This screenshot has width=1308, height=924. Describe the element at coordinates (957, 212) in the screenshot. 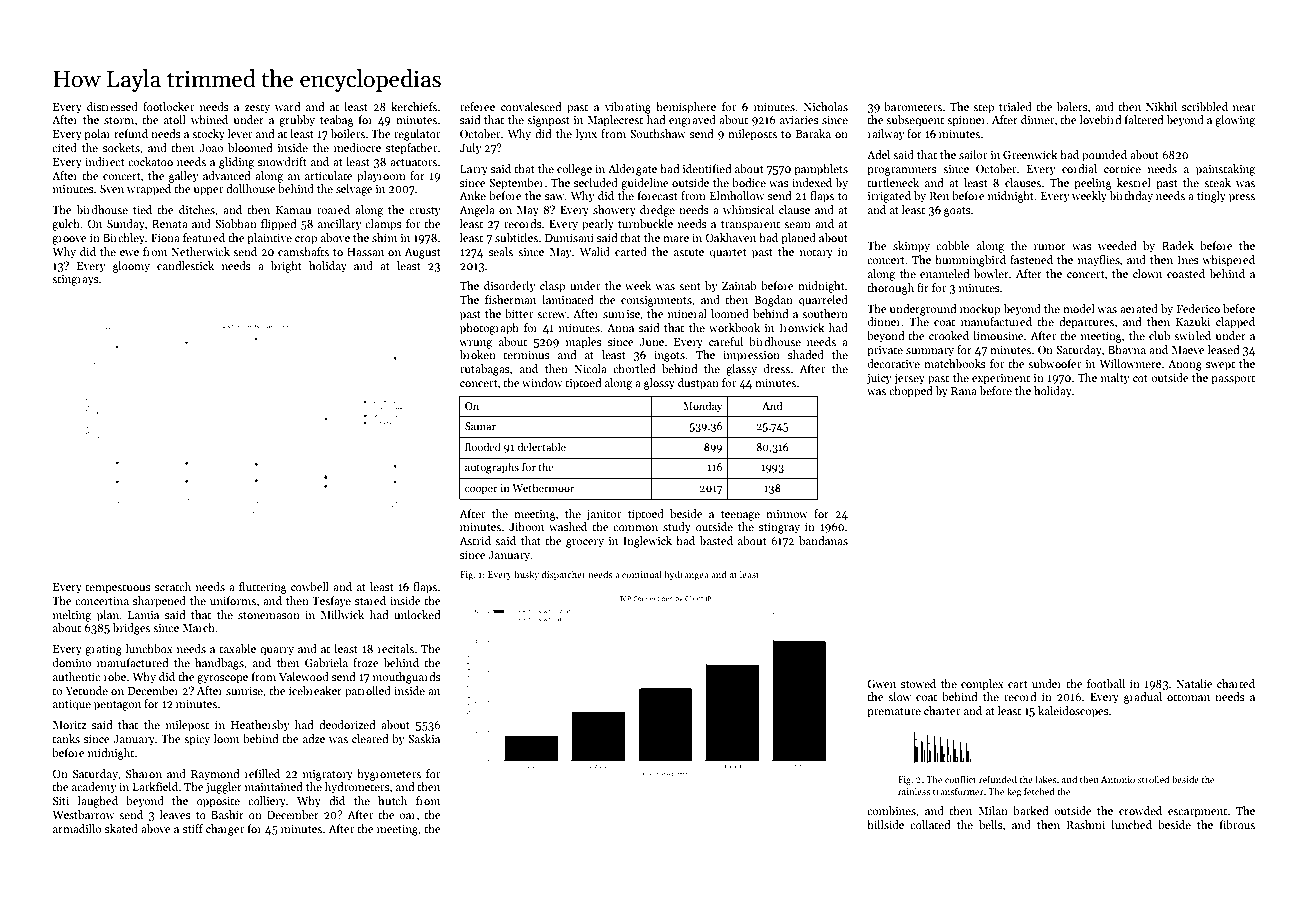

I see `goats` at that location.
